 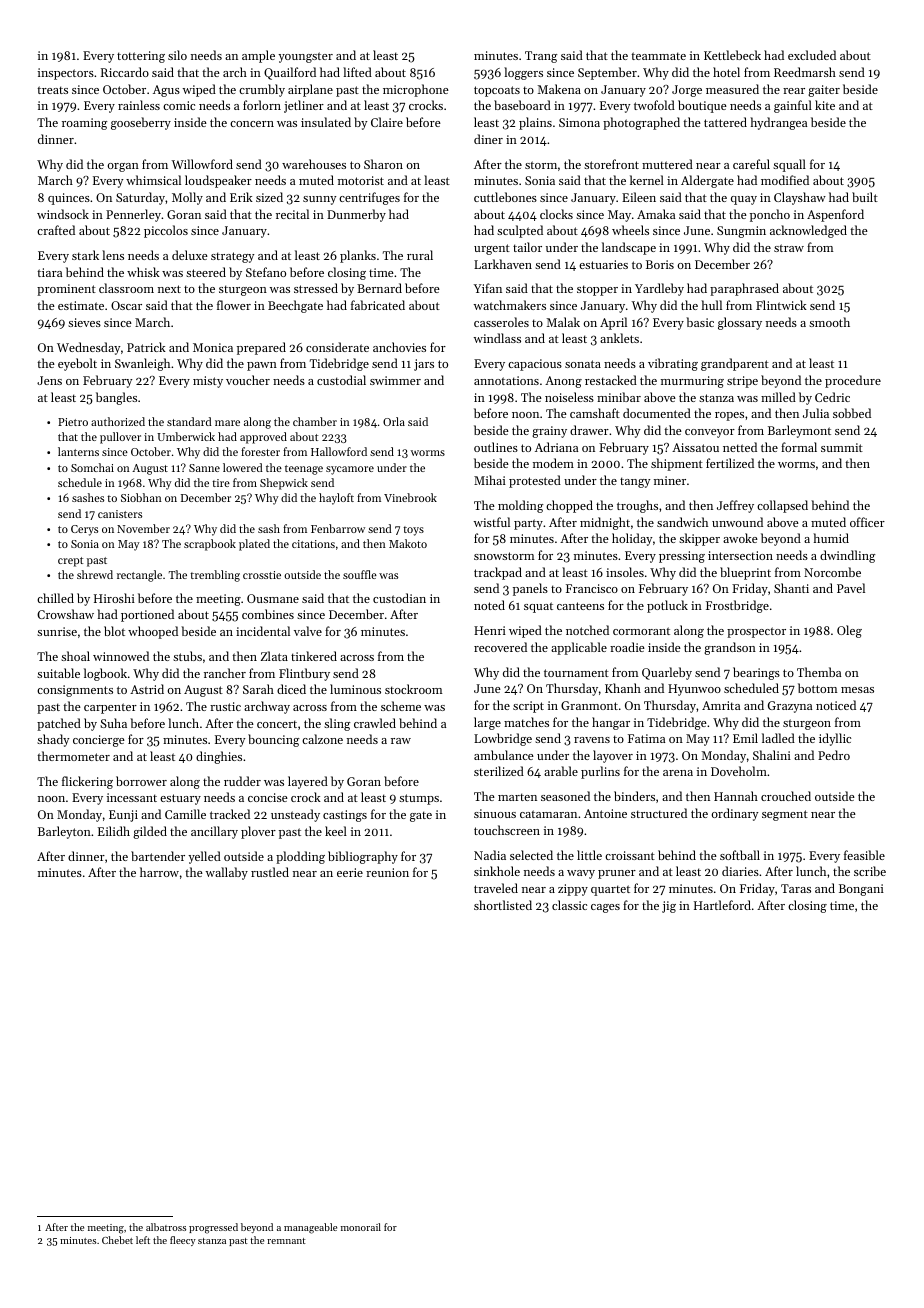 What do you see at coordinates (290, 73) in the screenshot?
I see `Quailford` at bounding box center [290, 73].
